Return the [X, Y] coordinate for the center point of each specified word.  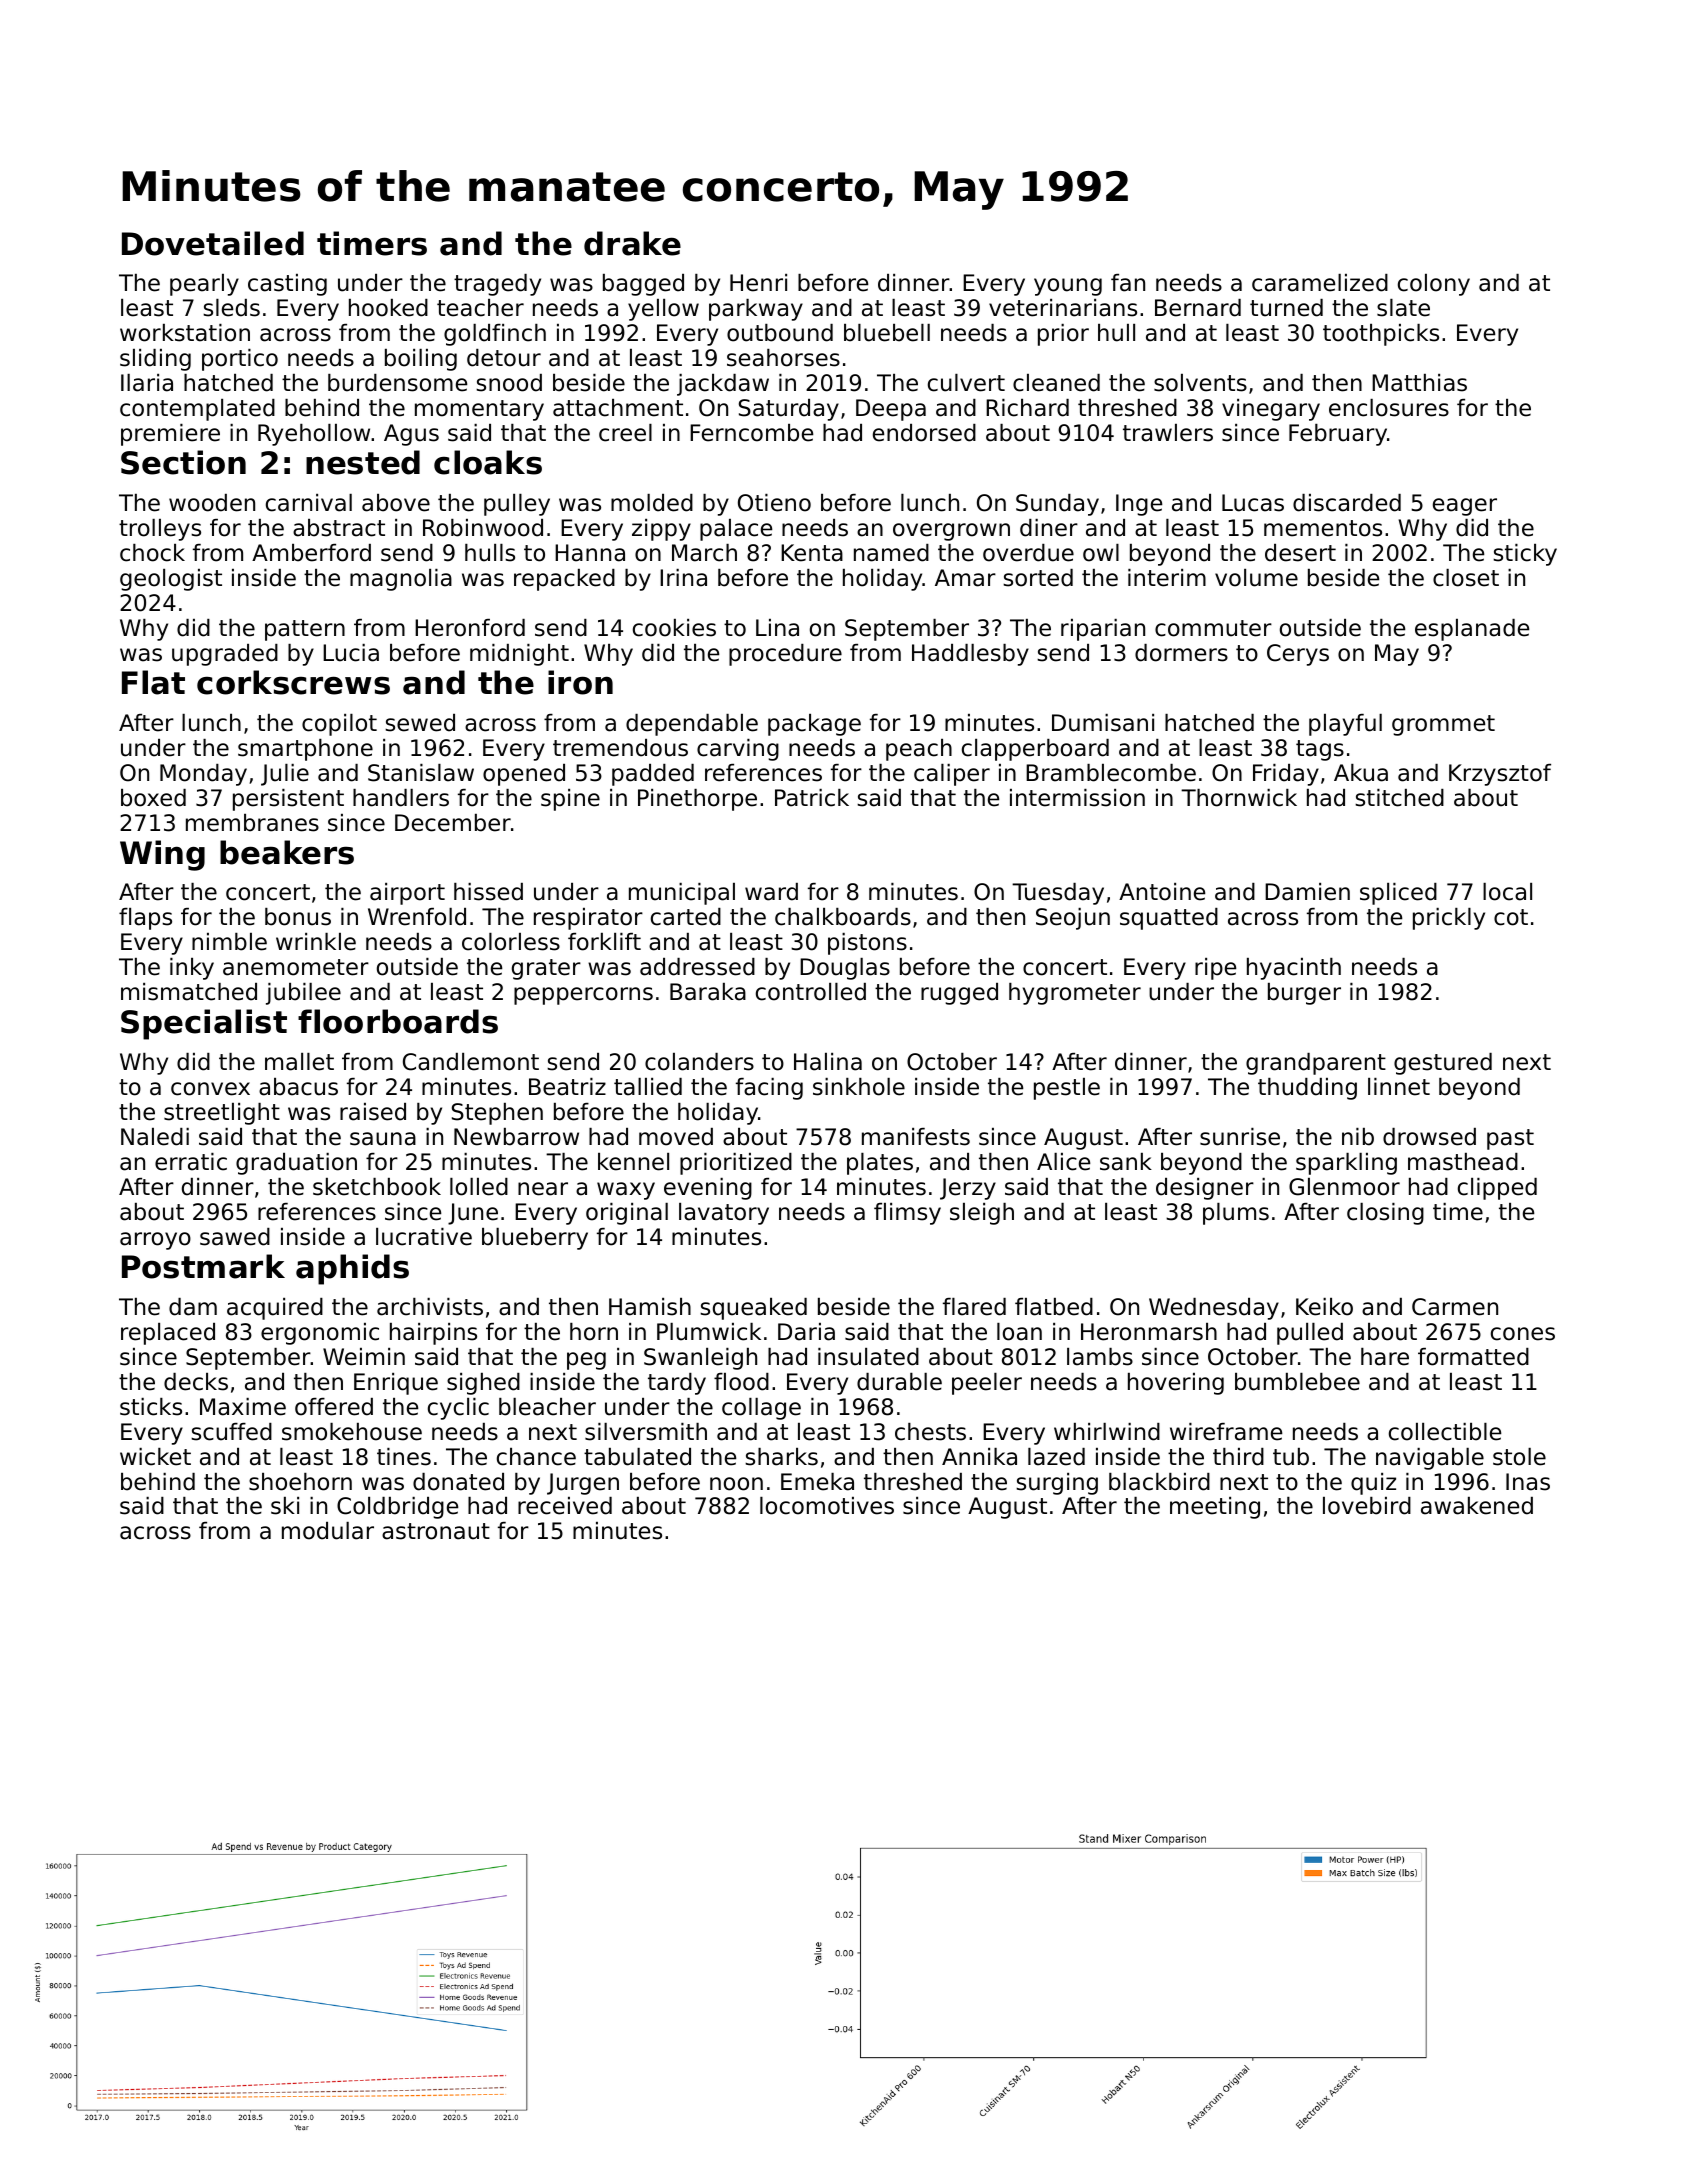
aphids [352, 1269]
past [1510, 1139]
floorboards [398, 1021]
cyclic [458, 1409]
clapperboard [1035, 750]
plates [880, 1164]
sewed [420, 723]
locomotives [827, 1506]
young [1068, 287]
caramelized [1320, 283]
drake [632, 243]
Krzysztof [1500, 775]
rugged [959, 994]
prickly [1449, 919]
